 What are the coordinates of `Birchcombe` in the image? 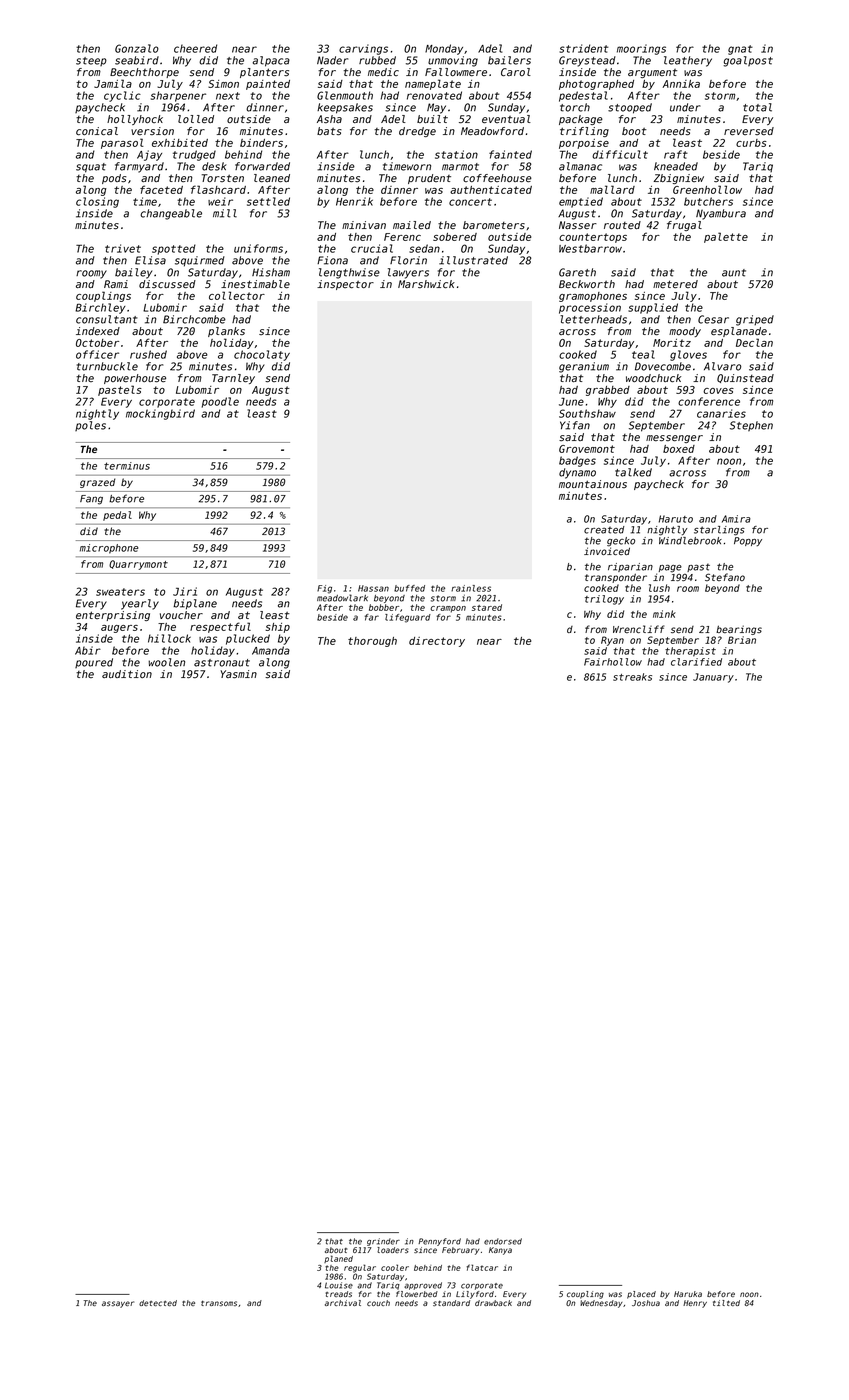 It's located at (194, 319).
